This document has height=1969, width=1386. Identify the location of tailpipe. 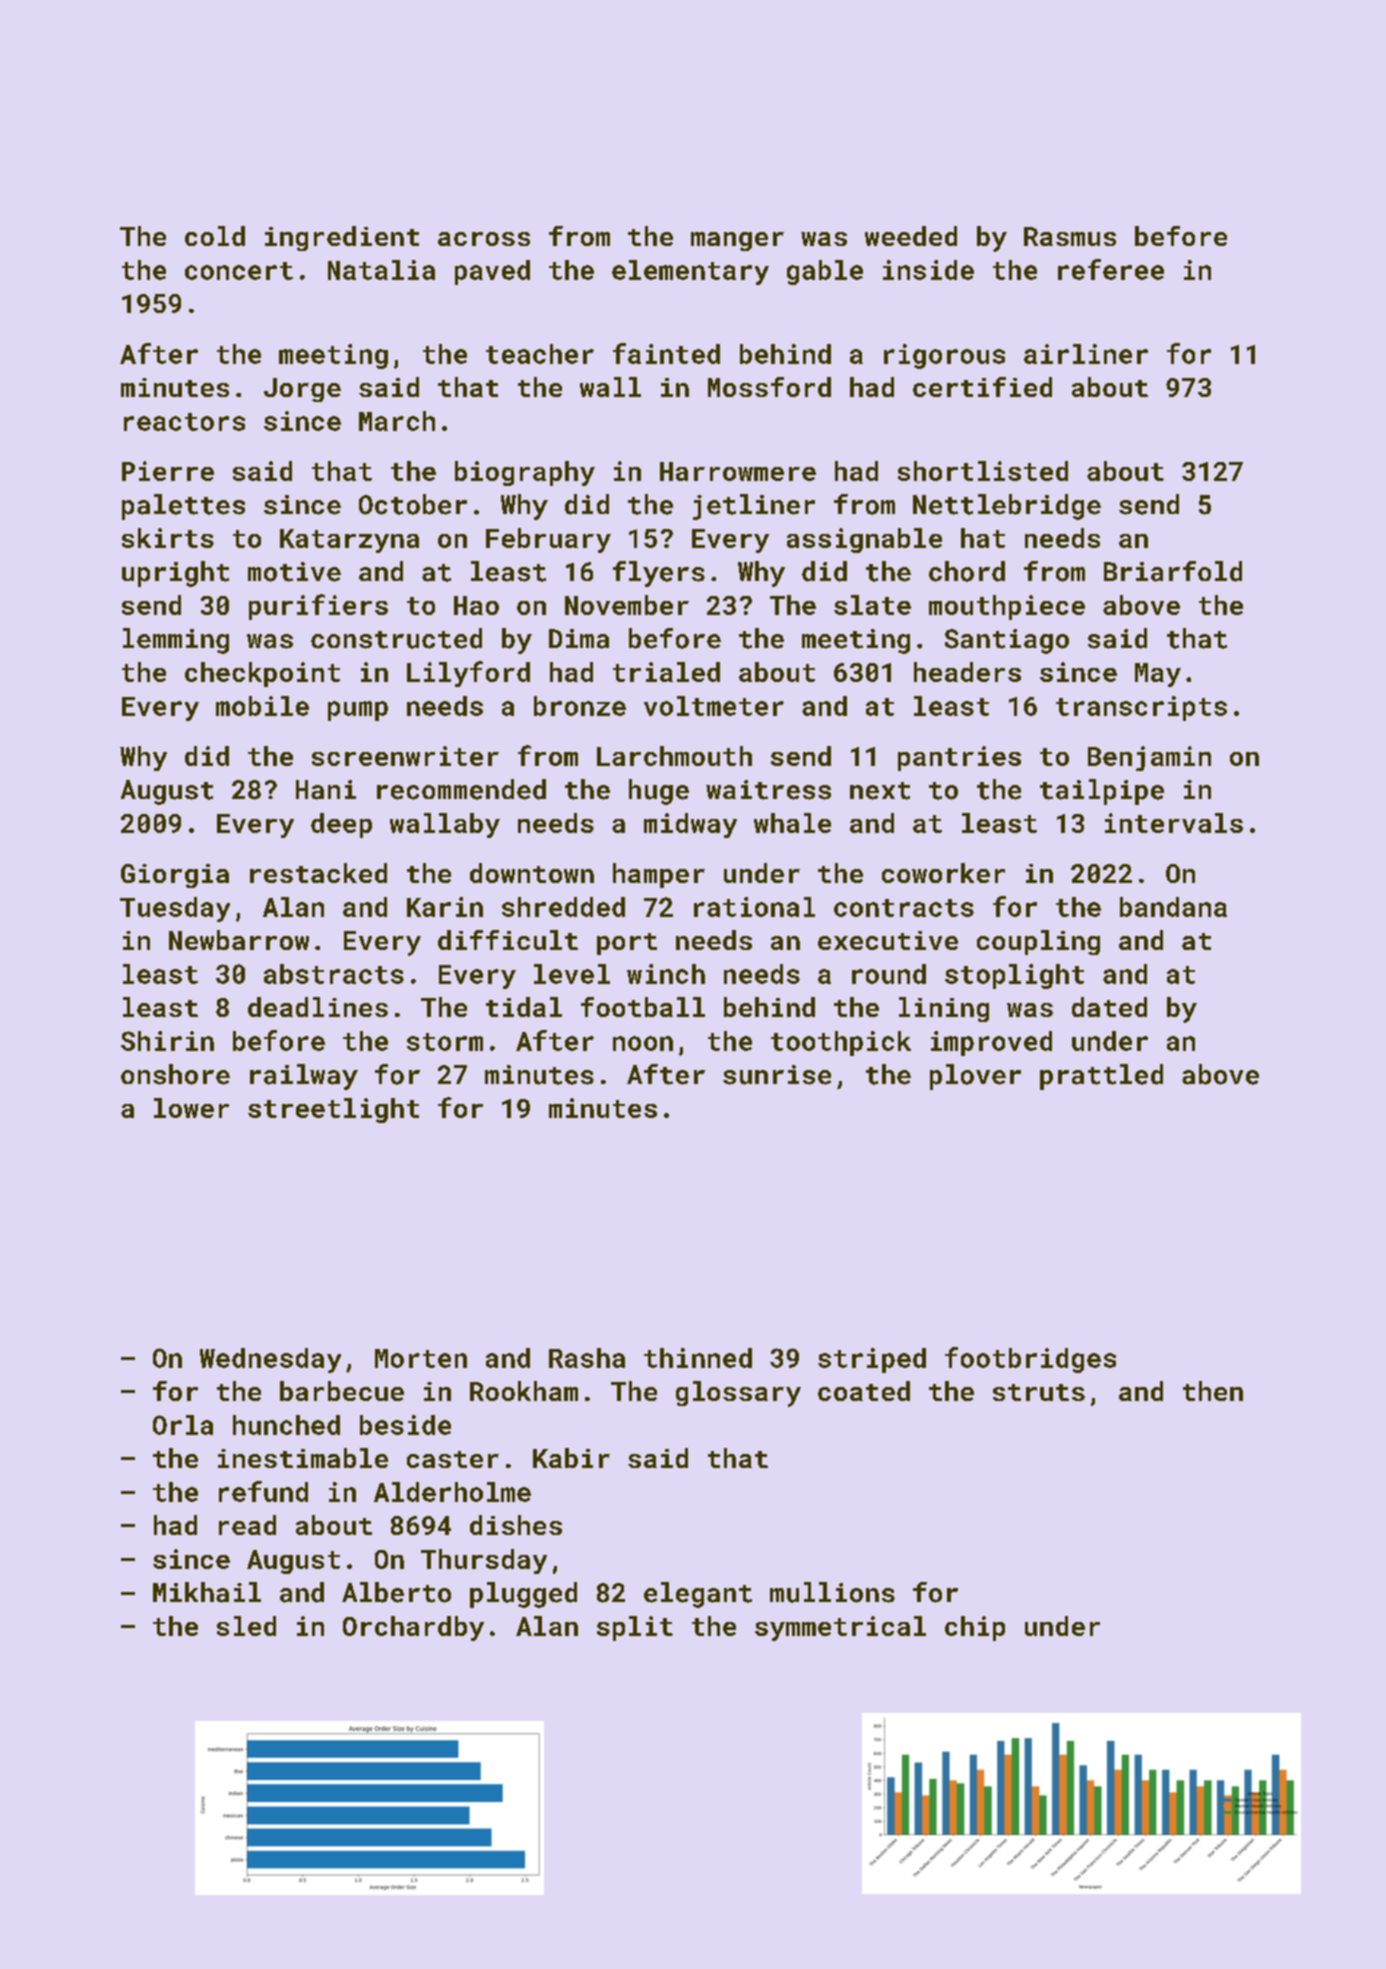
(1102, 792).
